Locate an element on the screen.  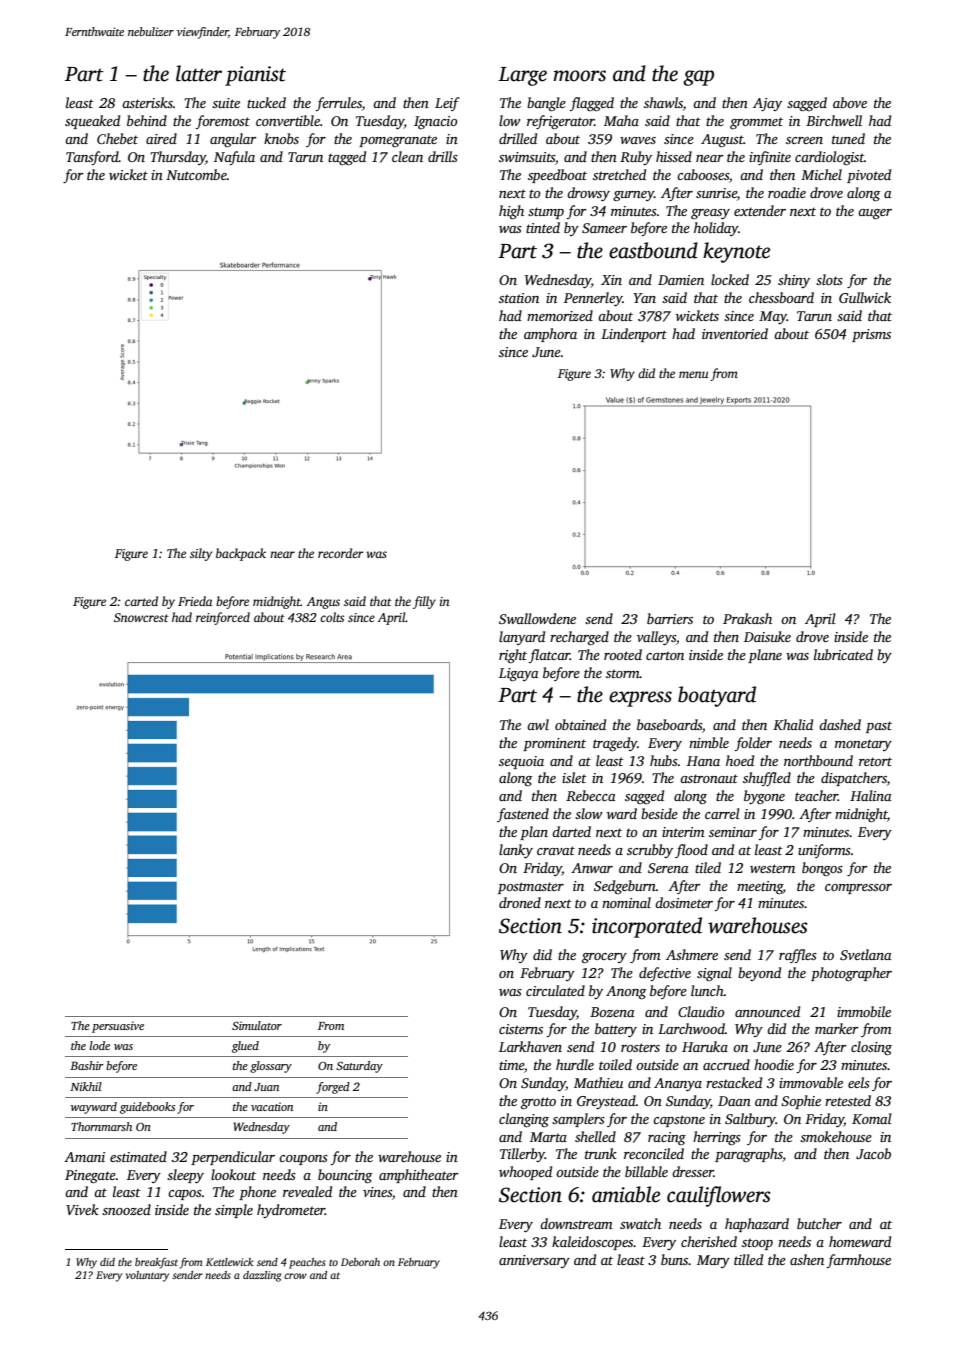
swimsuits is located at coordinates (527, 157).
